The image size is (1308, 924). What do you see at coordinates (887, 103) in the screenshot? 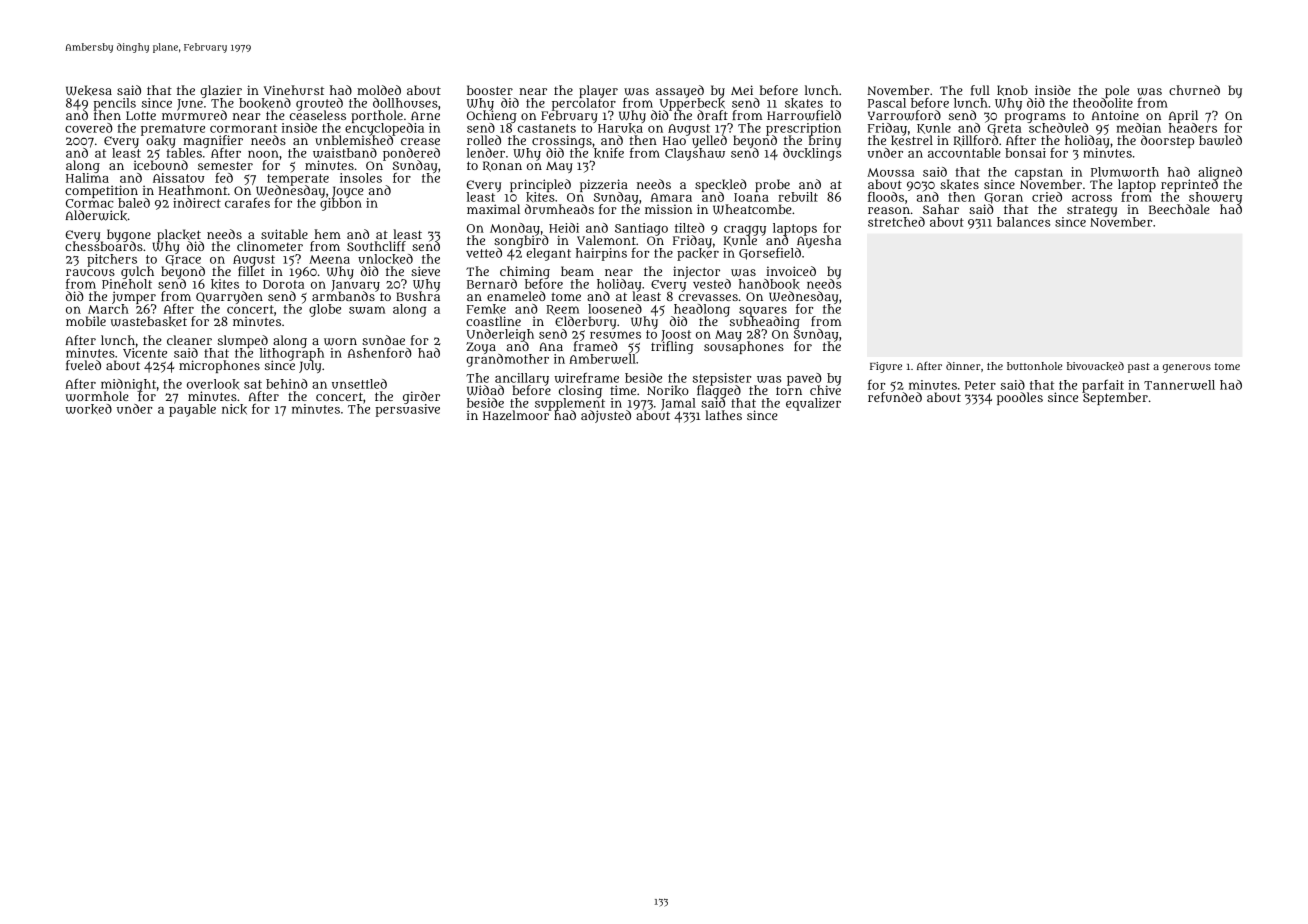
I see `Pascal` at bounding box center [887, 103].
